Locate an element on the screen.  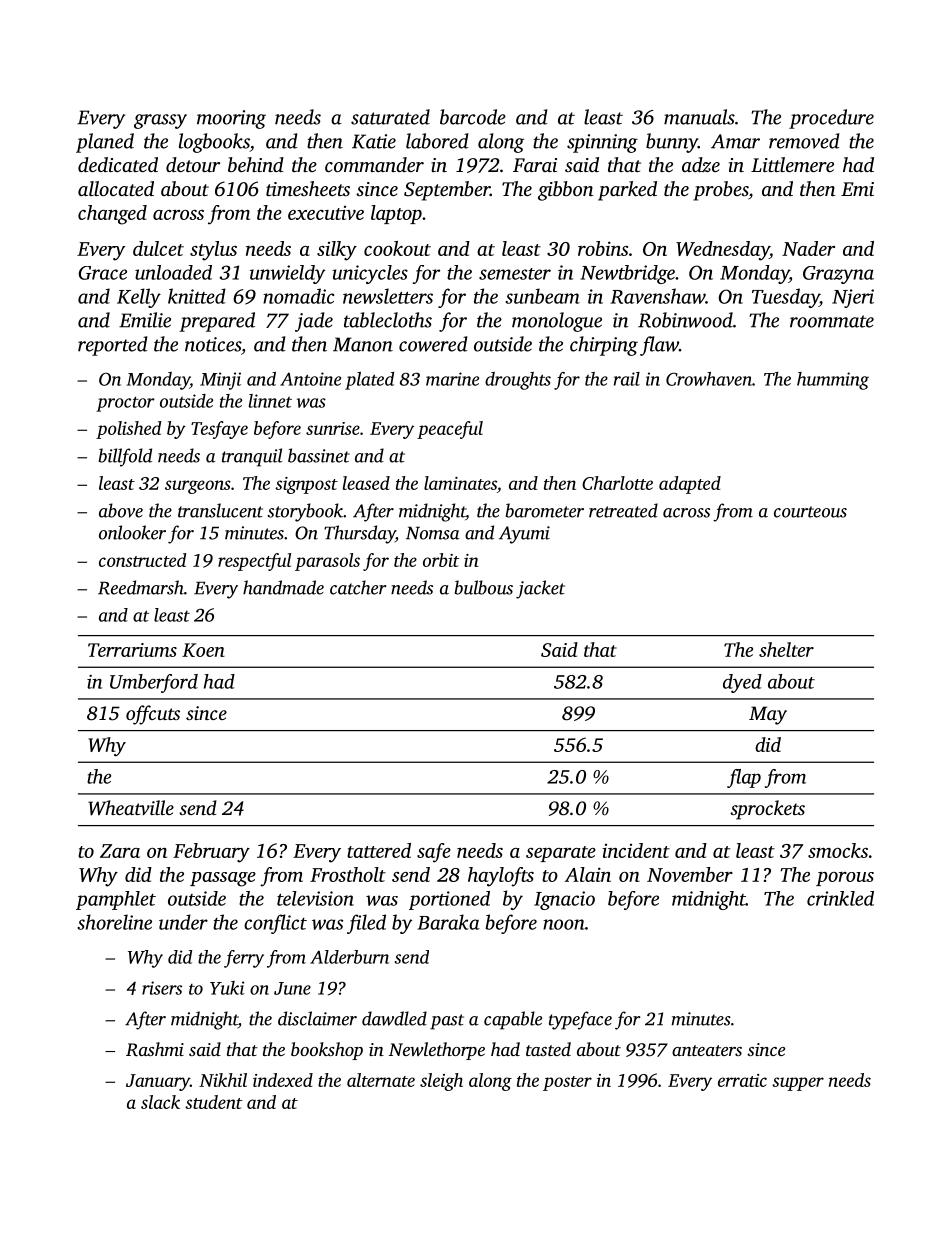
Nader is located at coordinates (808, 248).
